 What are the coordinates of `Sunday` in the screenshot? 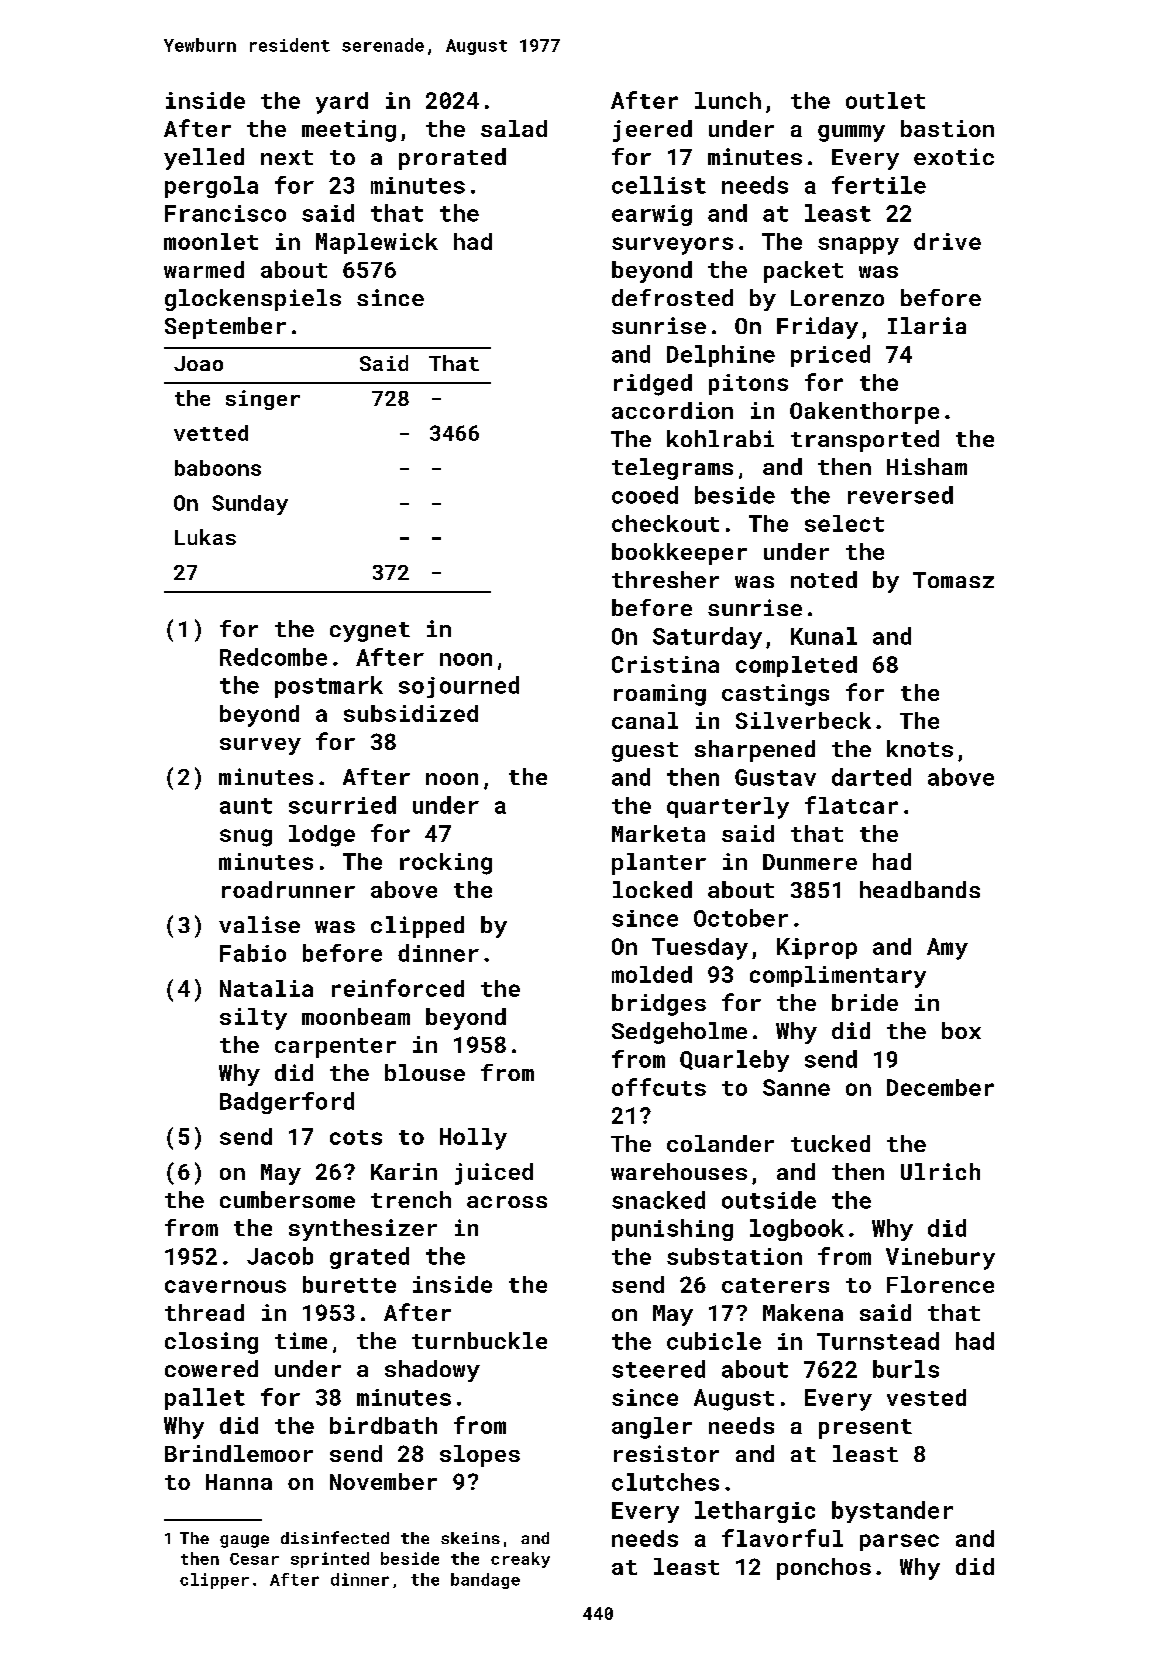 It's located at (250, 505).
